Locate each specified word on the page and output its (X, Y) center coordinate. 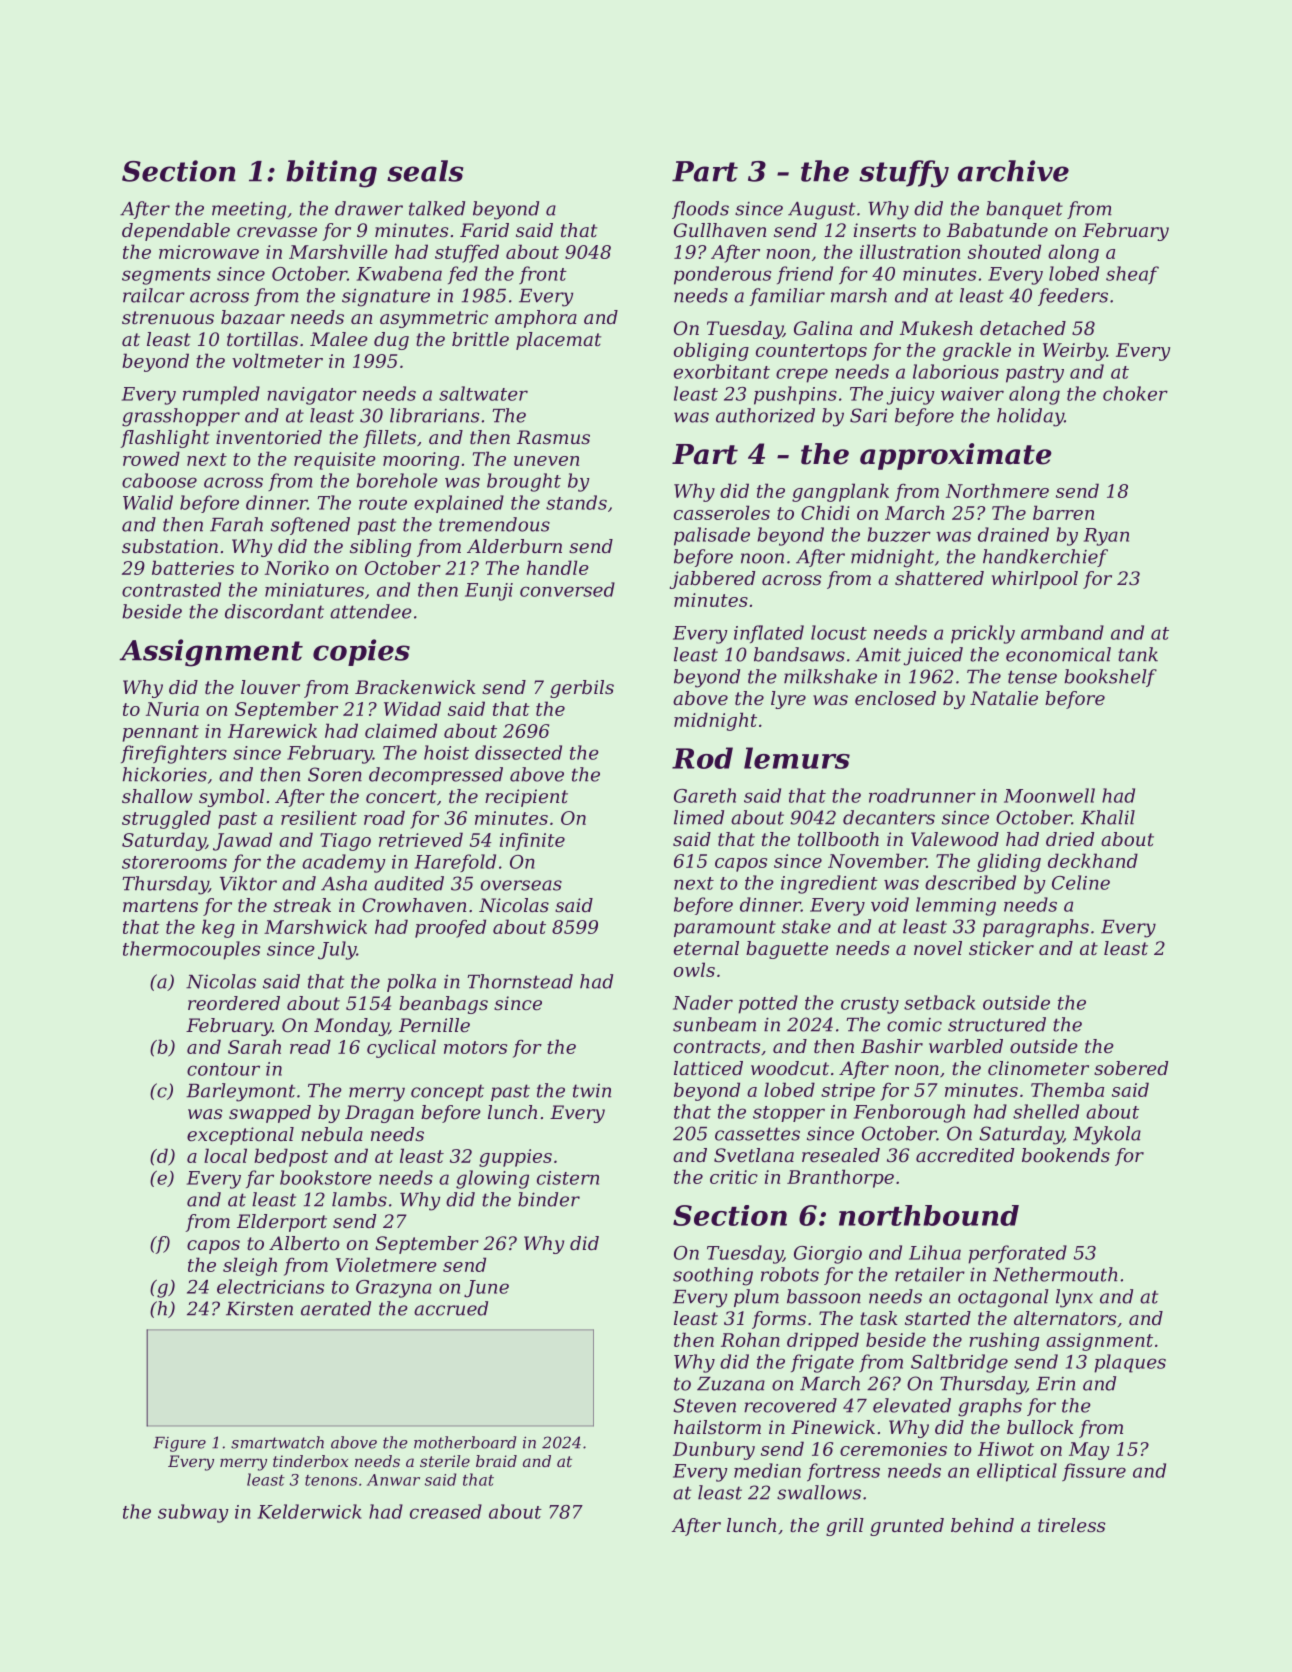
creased (446, 1511)
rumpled (221, 395)
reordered (234, 1003)
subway (193, 1513)
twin (592, 1091)
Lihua (935, 1252)
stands (576, 502)
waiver (972, 394)
